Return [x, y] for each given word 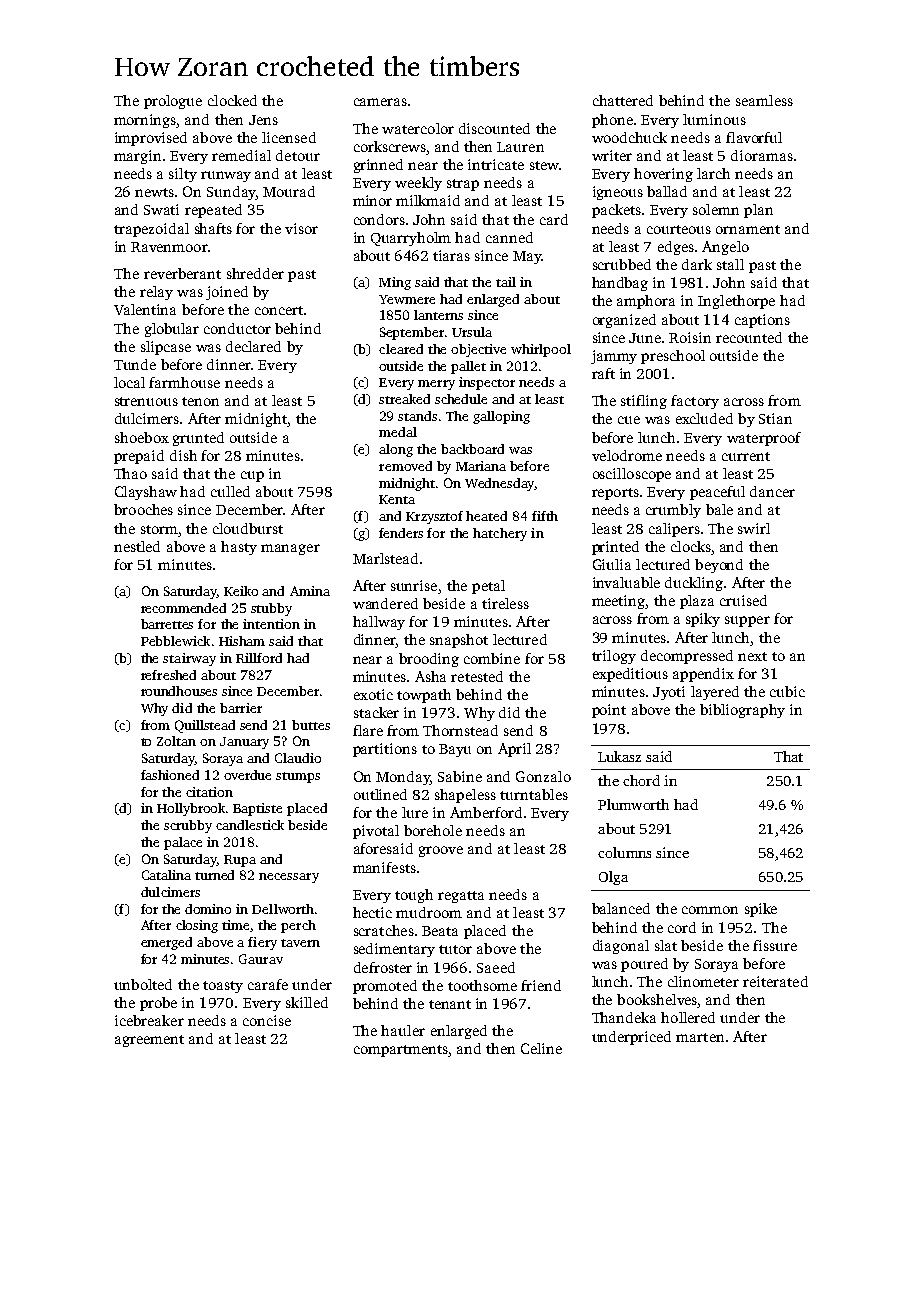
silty [183, 175]
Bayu [455, 750]
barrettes [167, 624]
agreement [149, 1041]
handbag [620, 284]
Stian [775, 418]
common [710, 910]
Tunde [135, 364]
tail [506, 282]
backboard [472, 449]
